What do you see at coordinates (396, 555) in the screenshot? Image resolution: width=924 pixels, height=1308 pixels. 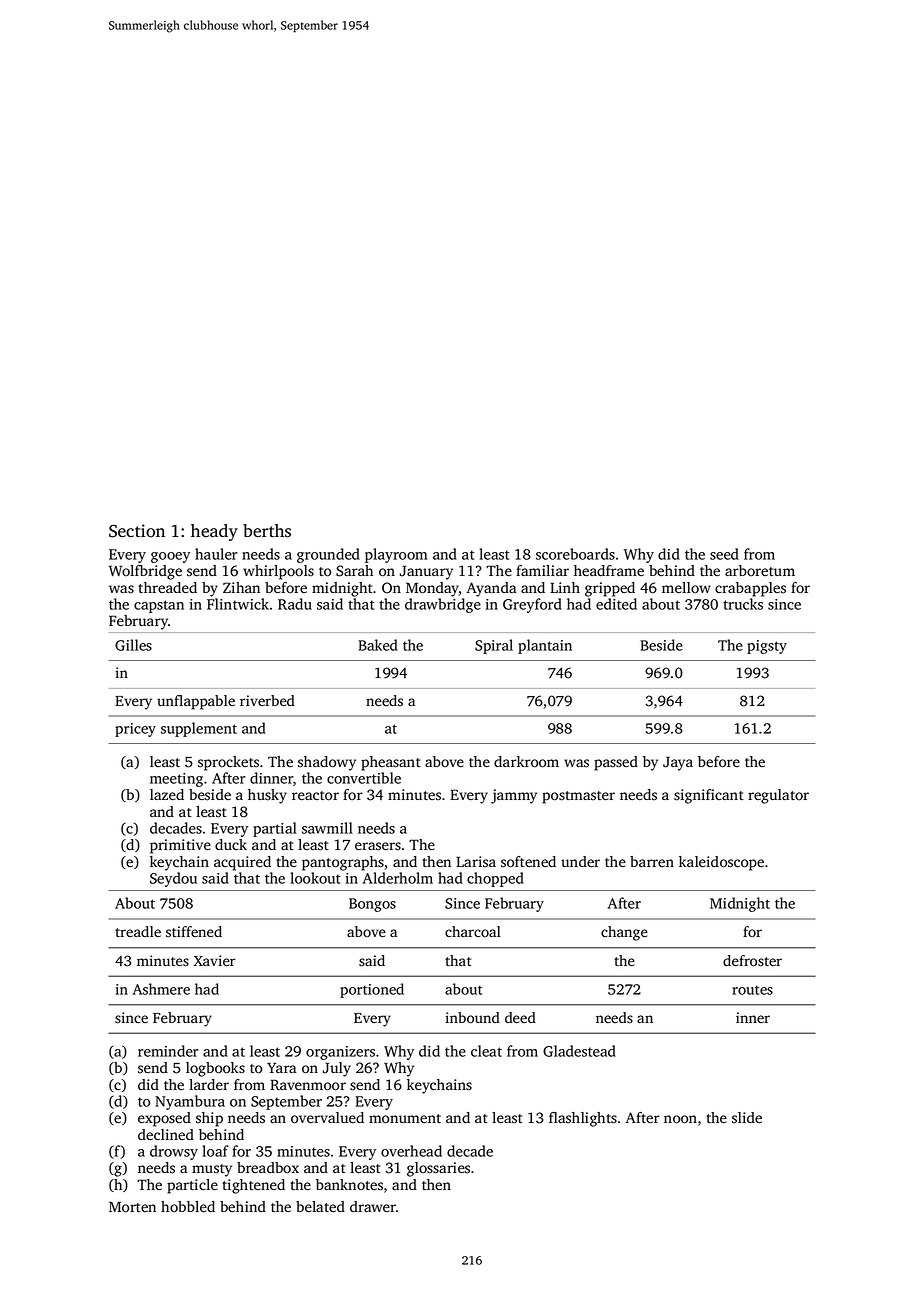 I see `playroom` at bounding box center [396, 555].
